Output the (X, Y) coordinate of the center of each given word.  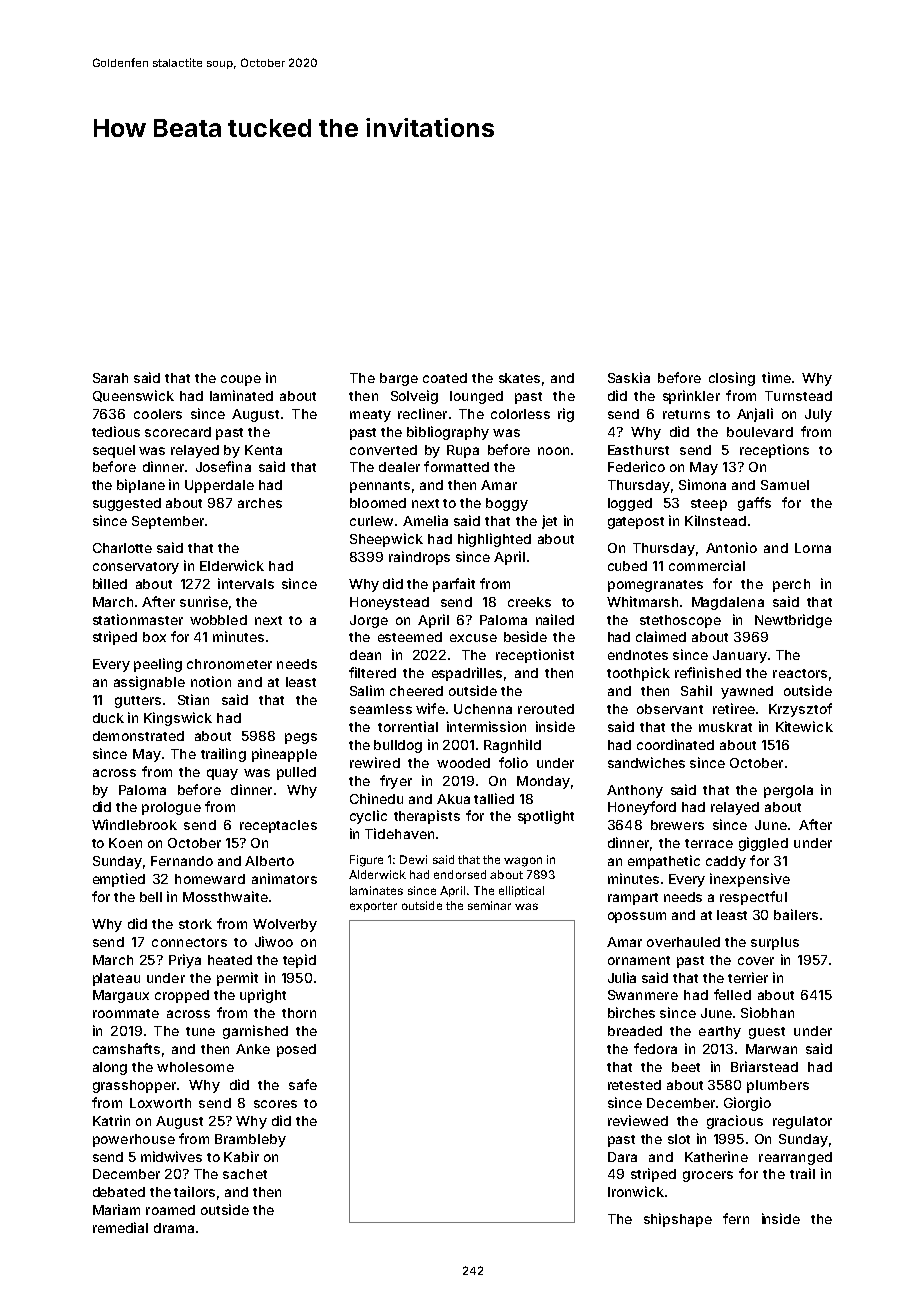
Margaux (121, 996)
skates (519, 378)
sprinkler (691, 397)
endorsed (460, 874)
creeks (529, 602)
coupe (241, 380)
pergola (788, 791)
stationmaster (138, 619)
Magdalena (728, 603)
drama (174, 1228)
